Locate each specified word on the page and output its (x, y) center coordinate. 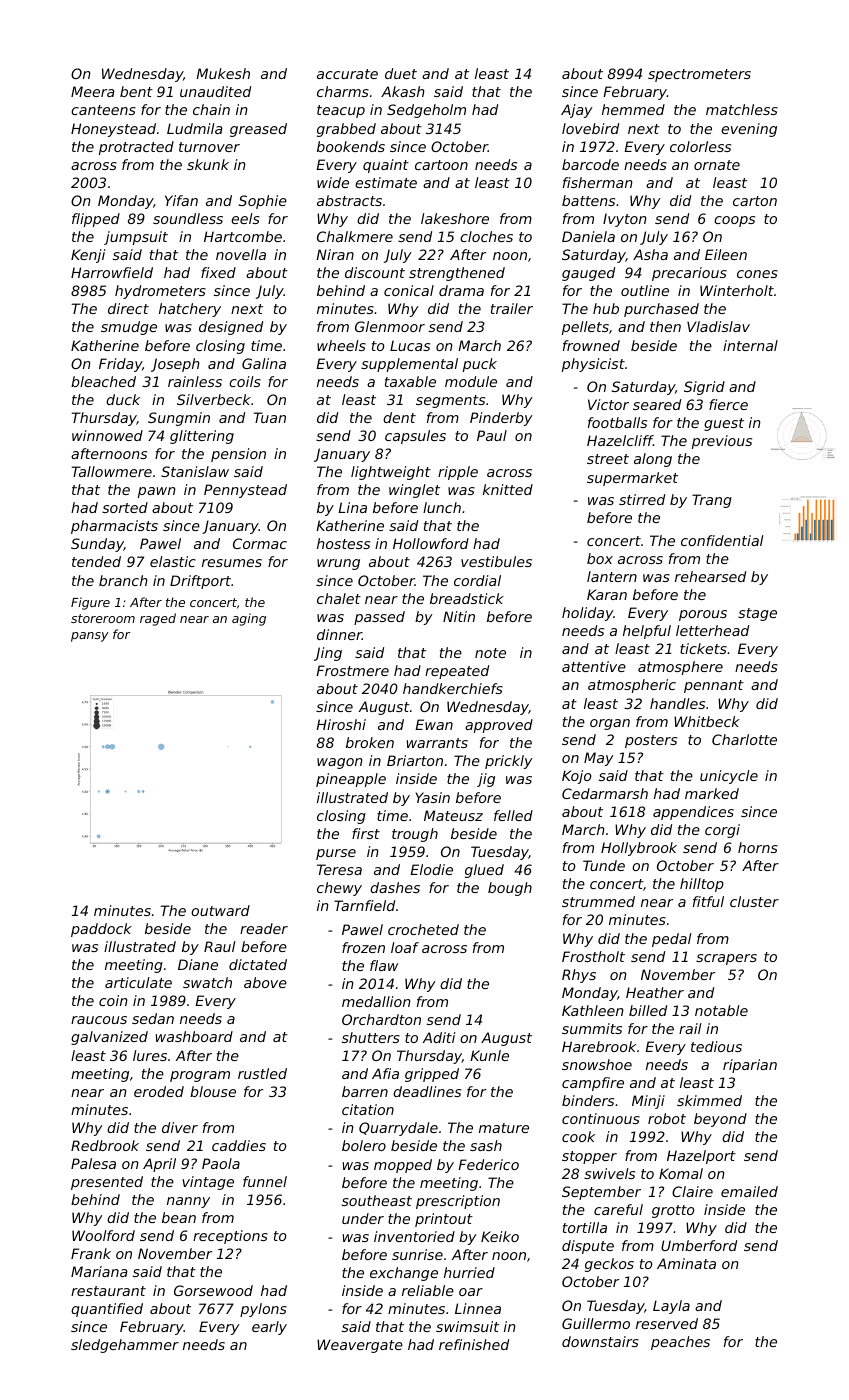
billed (648, 1010)
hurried (469, 1272)
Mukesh (223, 73)
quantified (107, 1310)
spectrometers (699, 75)
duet (401, 73)
